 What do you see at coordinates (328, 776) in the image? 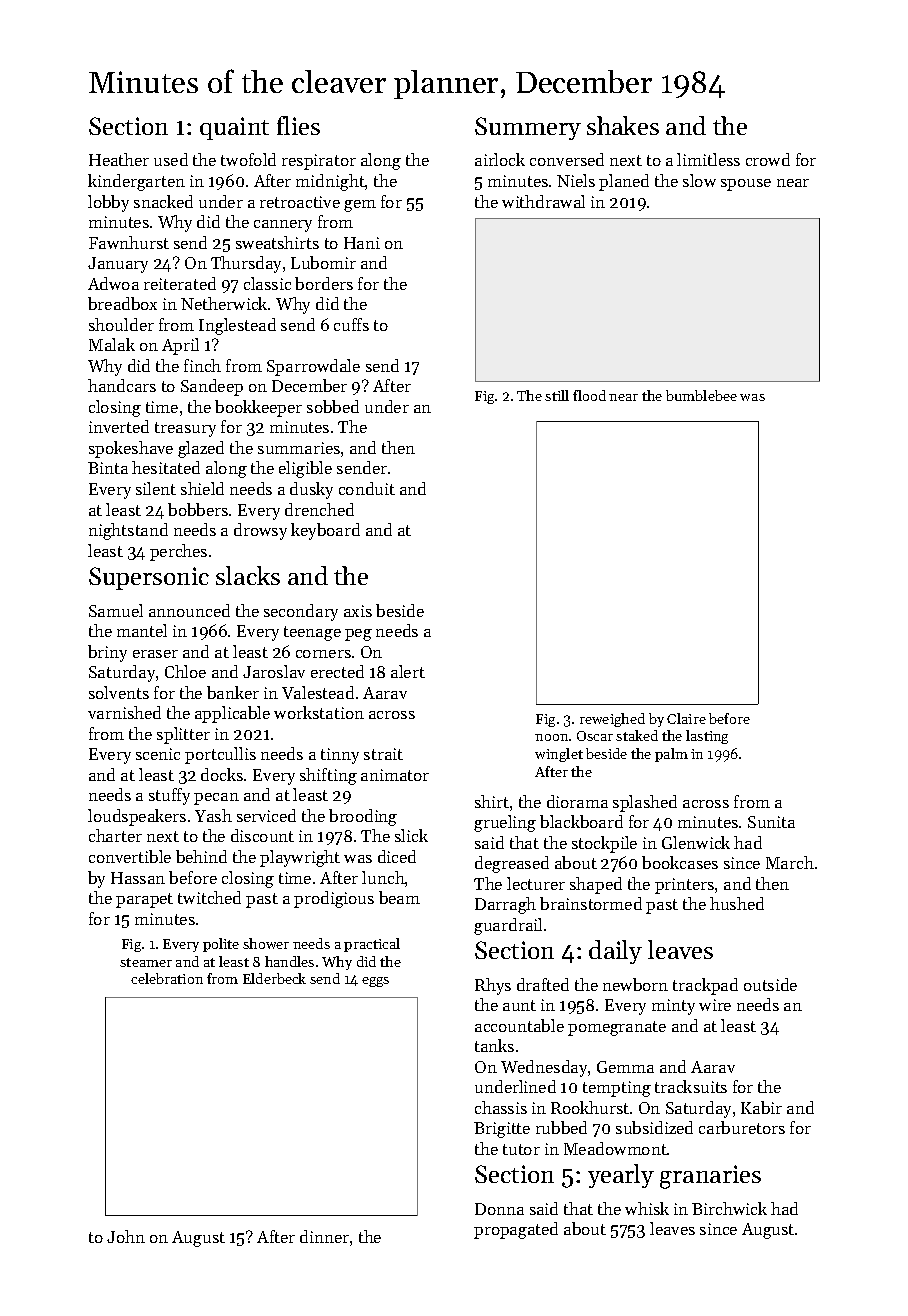
I see `shifting` at bounding box center [328, 776].
